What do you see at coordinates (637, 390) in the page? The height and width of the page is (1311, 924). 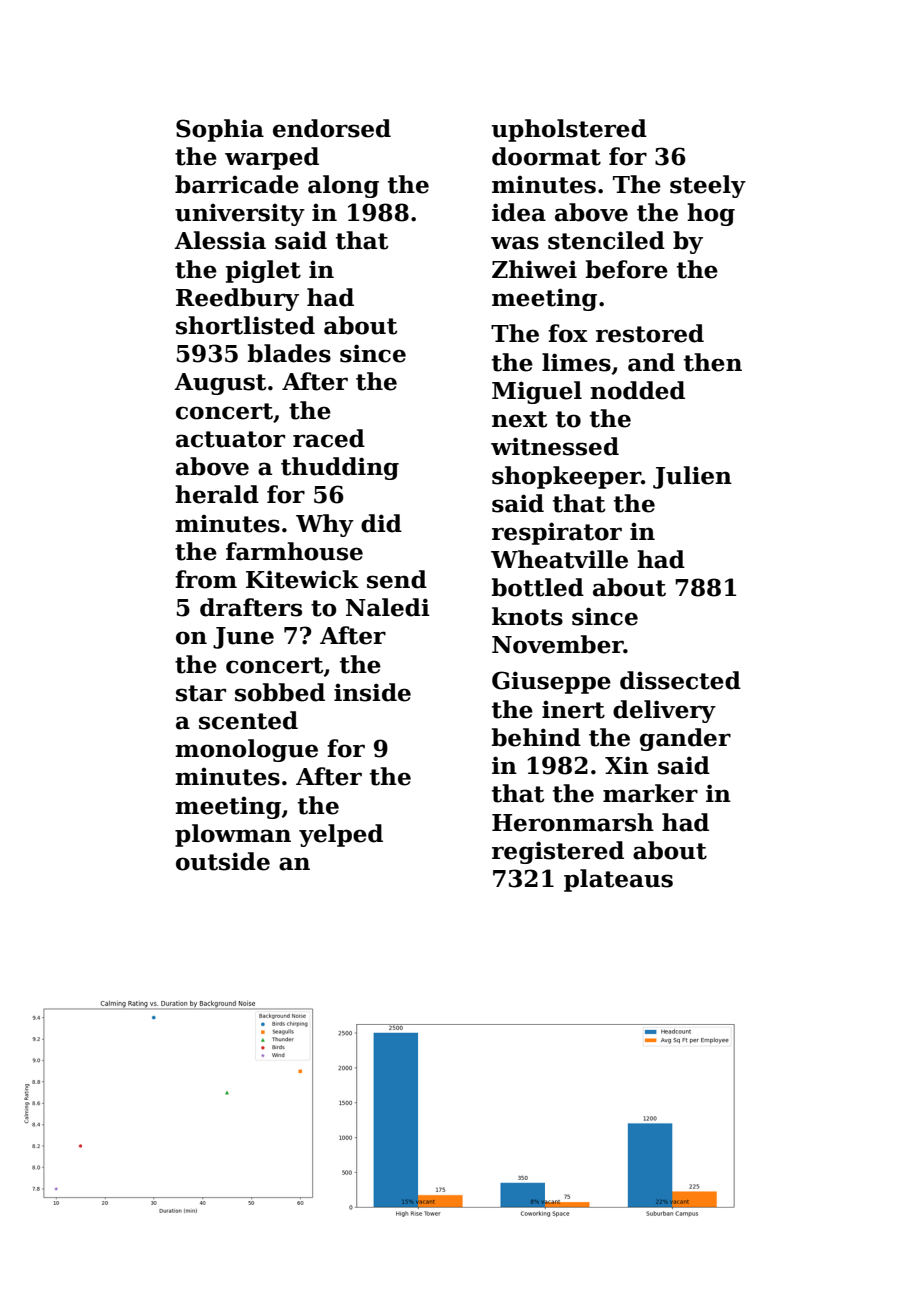 I see `nodded` at bounding box center [637, 390].
